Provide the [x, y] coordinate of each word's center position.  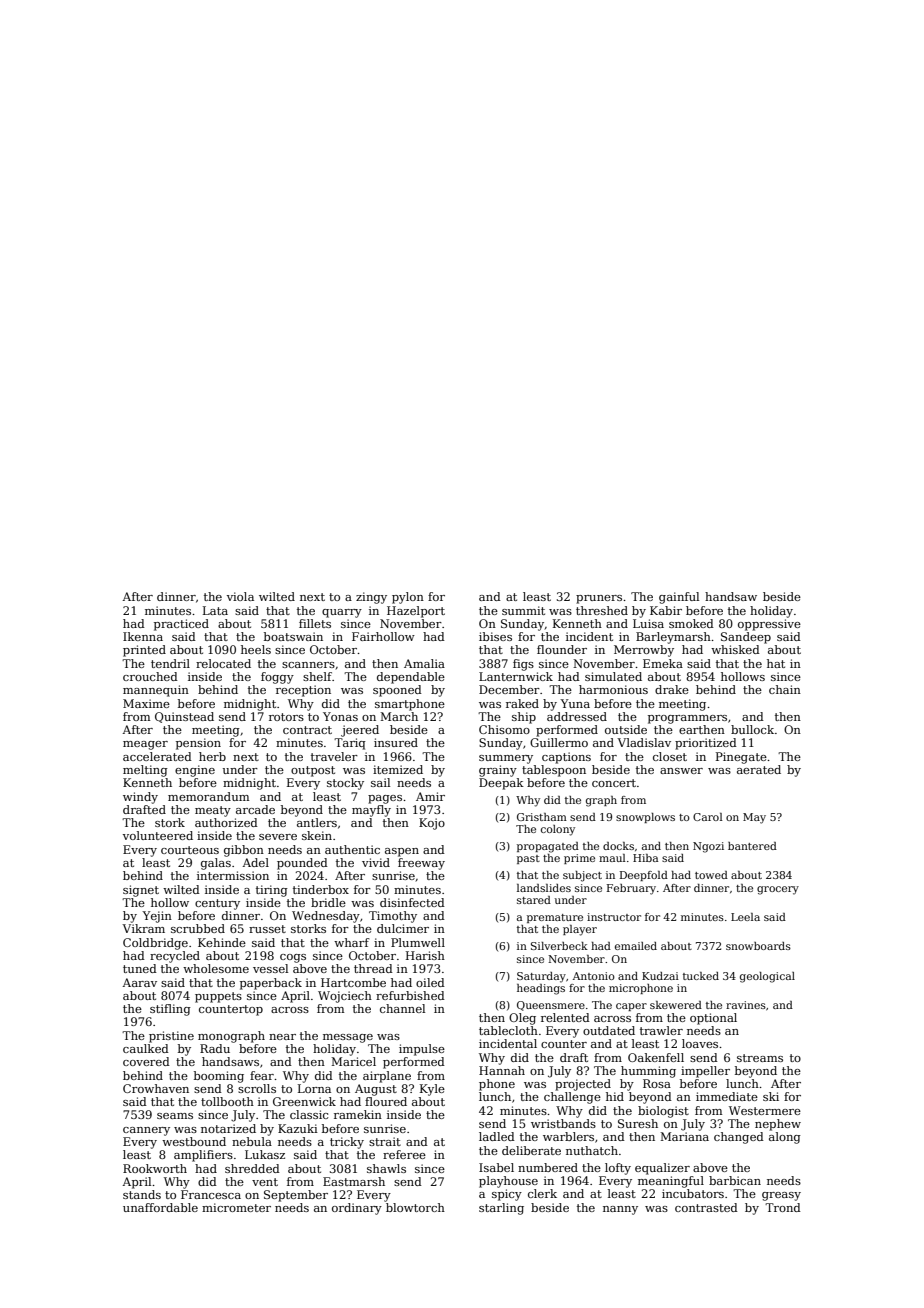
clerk [542, 1193]
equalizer [662, 1169]
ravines [746, 1005]
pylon [408, 598]
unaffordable [160, 1207]
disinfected [412, 902]
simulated [613, 676]
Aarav [139, 982]
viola [240, 596]
